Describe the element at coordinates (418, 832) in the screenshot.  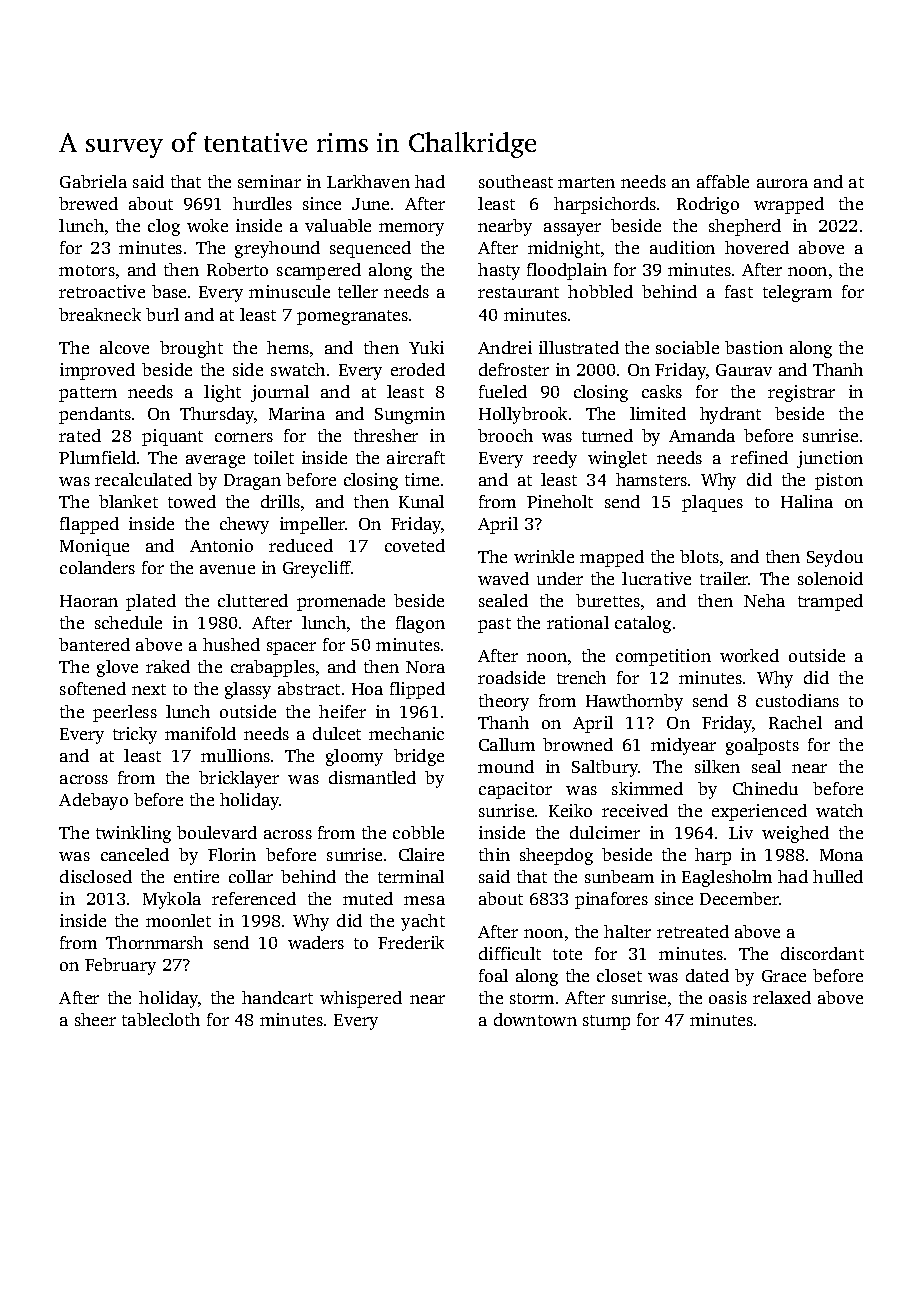
I see `cobble` at that location.
